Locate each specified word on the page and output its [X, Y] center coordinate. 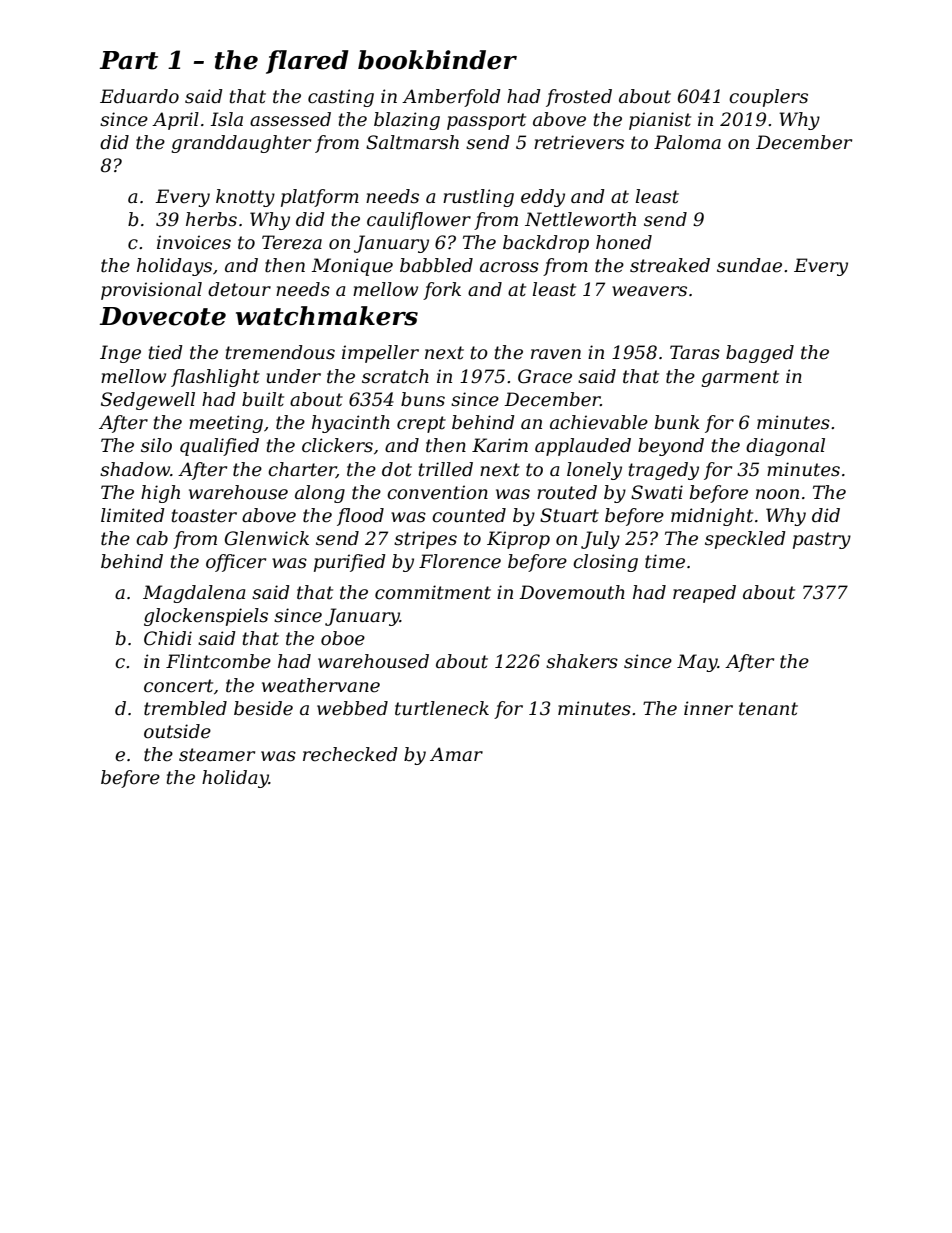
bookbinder [437, 60]
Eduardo [139, 96]
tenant [768, 709]
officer [236, 563]
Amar [456, 754]
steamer [217, 755]
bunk [677, 422]
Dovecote [163, 316]
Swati [657, 492]
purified [350, 563]
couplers [768, 98]
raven [556, 354]
